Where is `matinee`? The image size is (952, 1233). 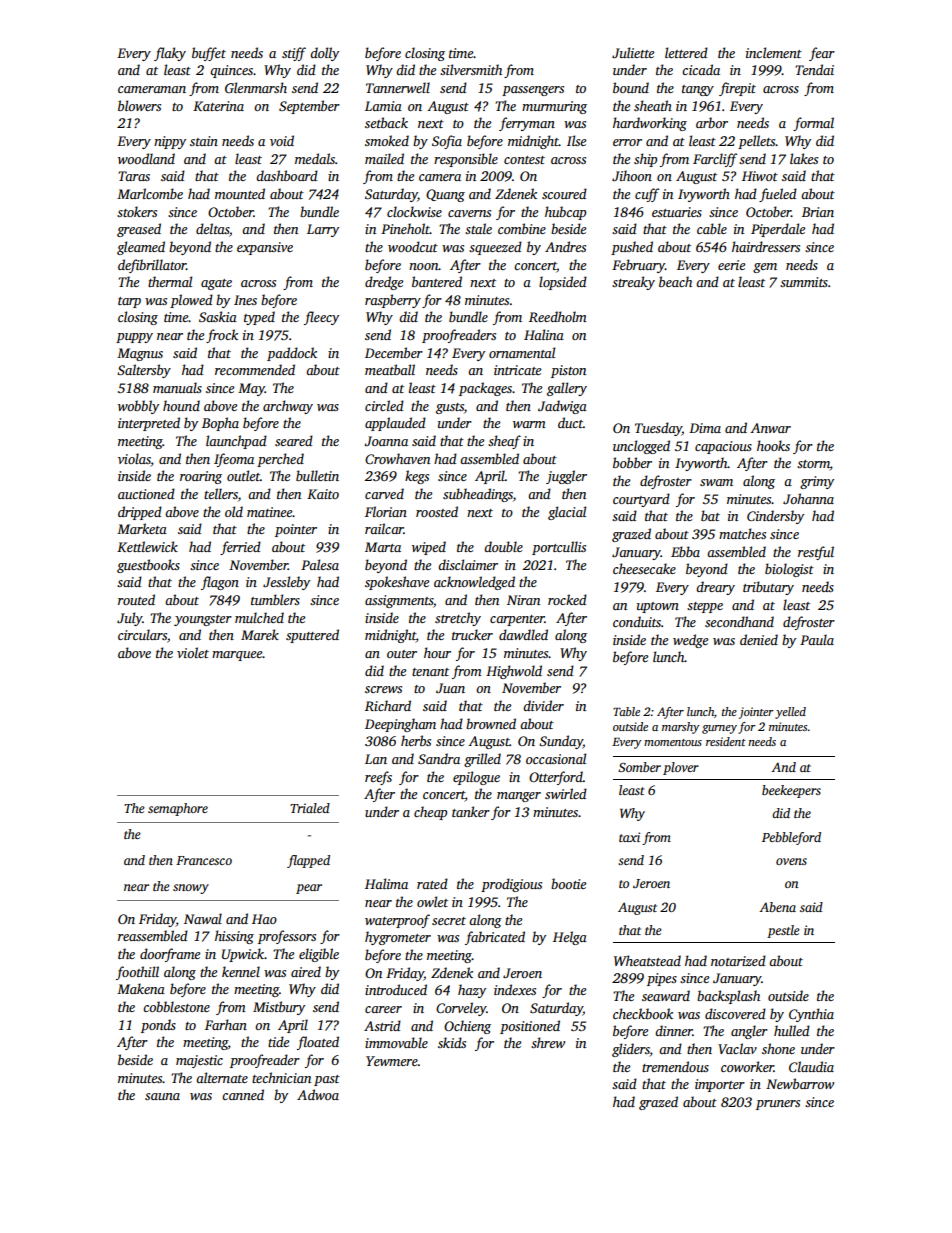
matinee is located at coordinates (270, 512).
